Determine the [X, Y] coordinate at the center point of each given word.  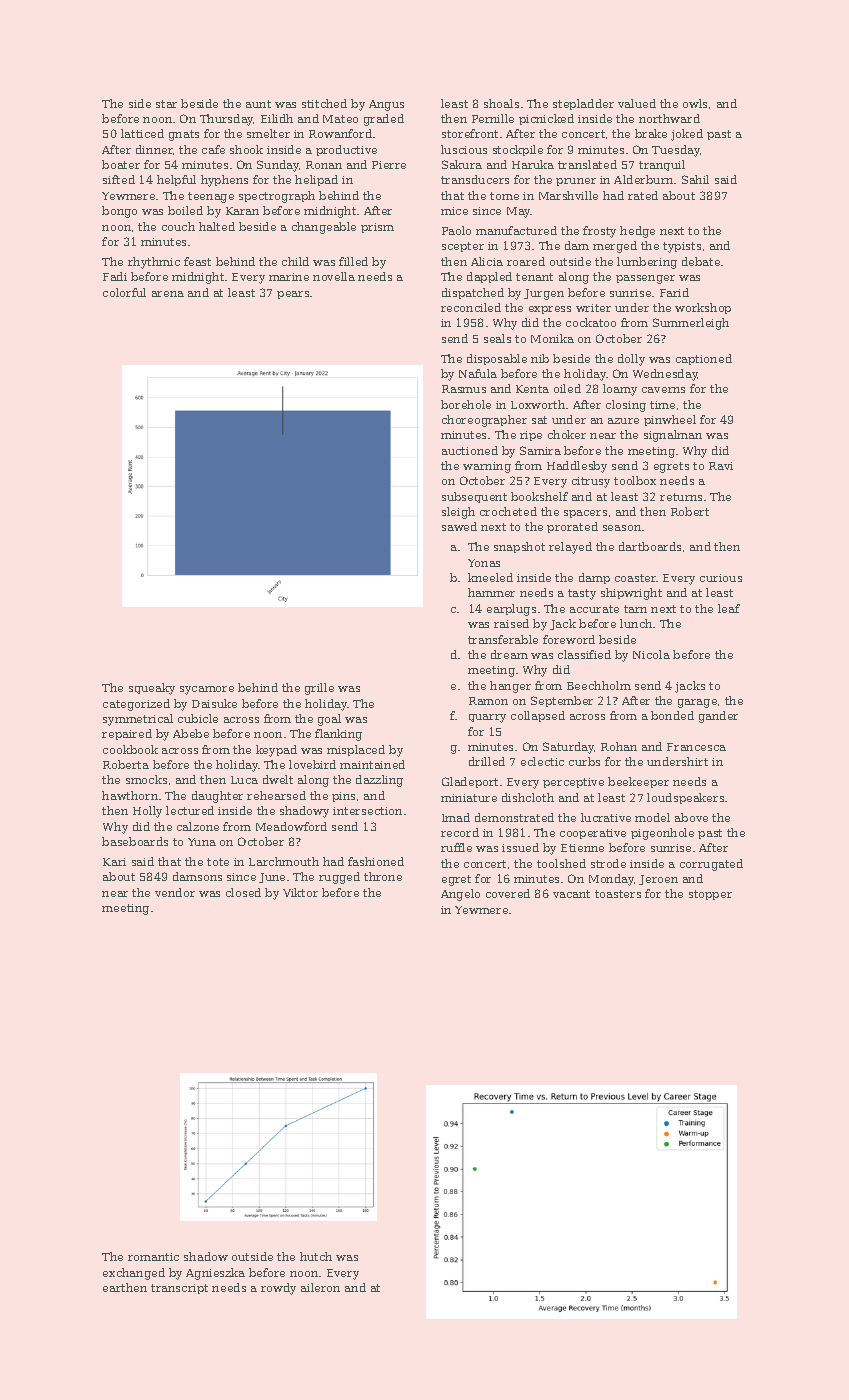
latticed [142, 133]
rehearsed [276, 795]
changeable [324, 228]
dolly [631, 360]
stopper [710, 895]
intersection [367, 811]
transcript [179, 1289]
